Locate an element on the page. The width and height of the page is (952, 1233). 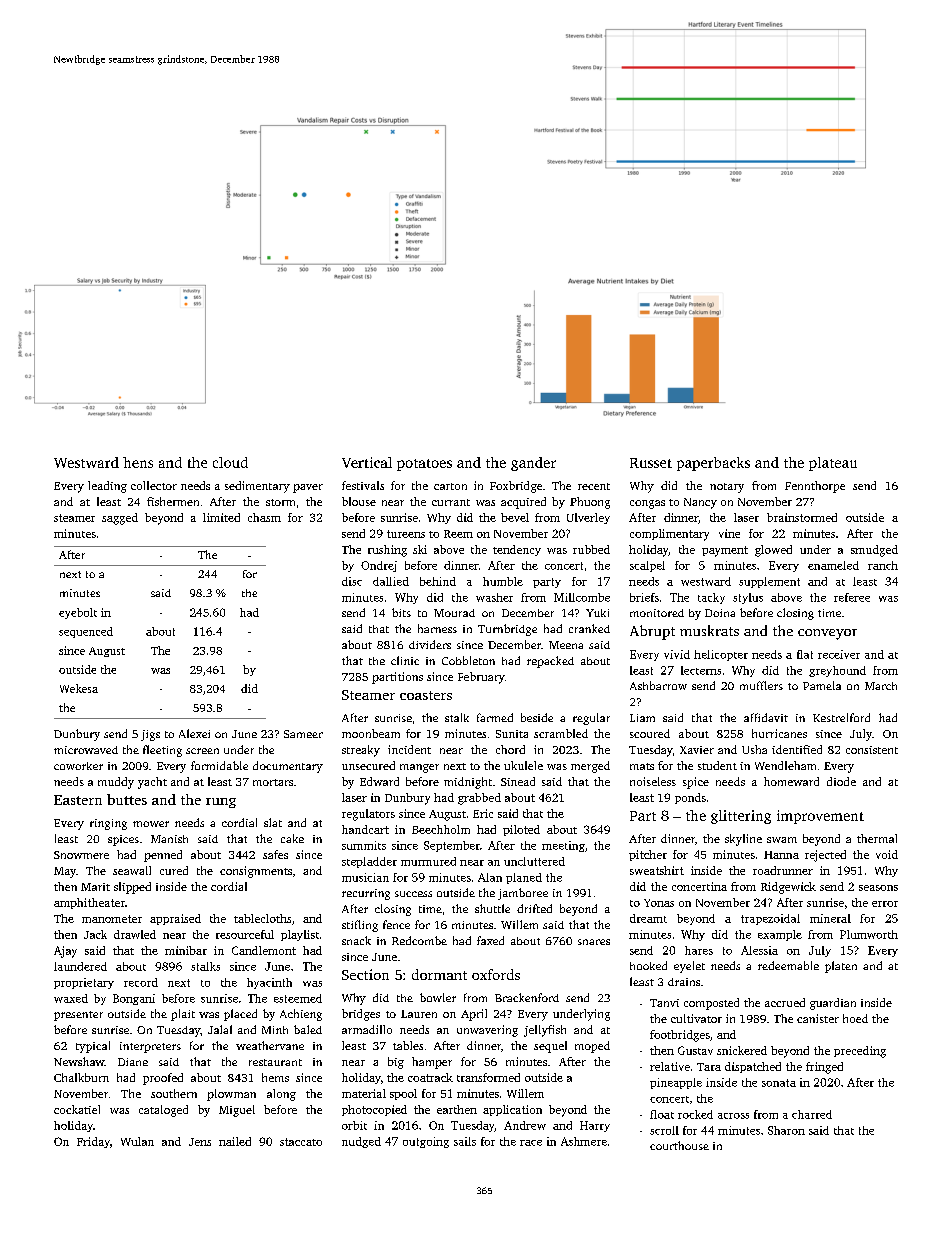
Wekesa is located at coordinates (79, 688).
